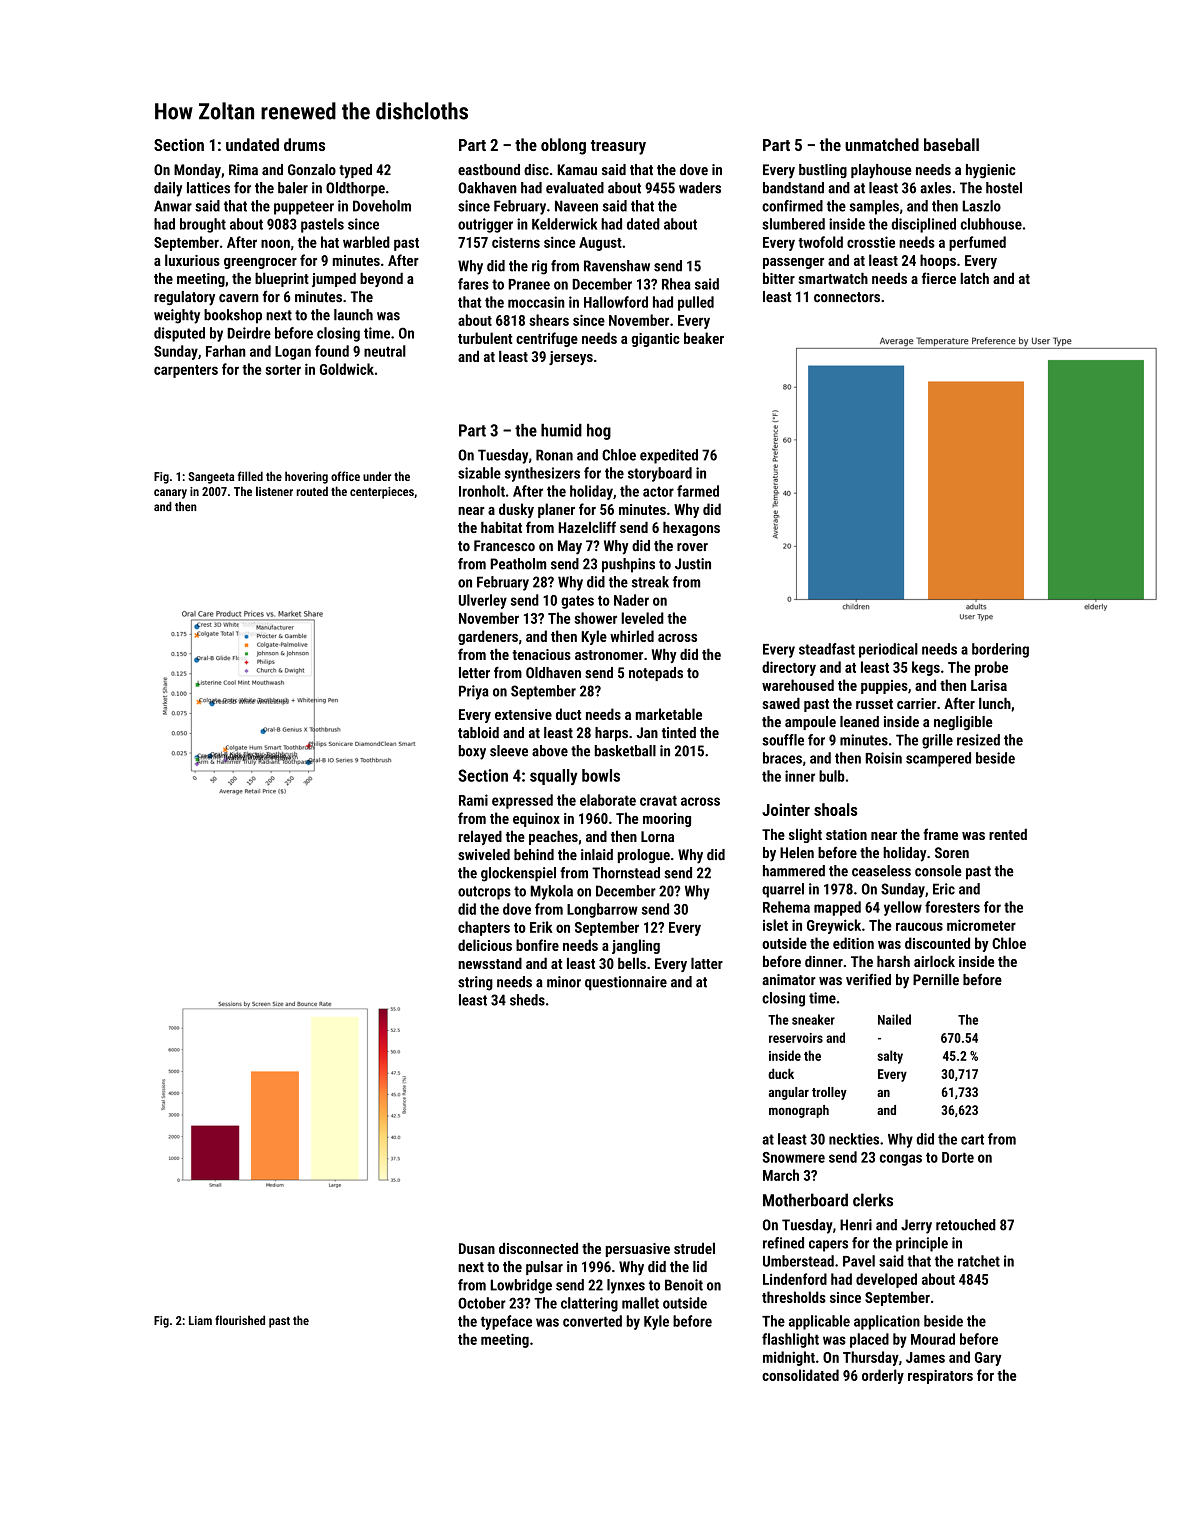  I want to click on Lowbridge, so click(521, 1286).
